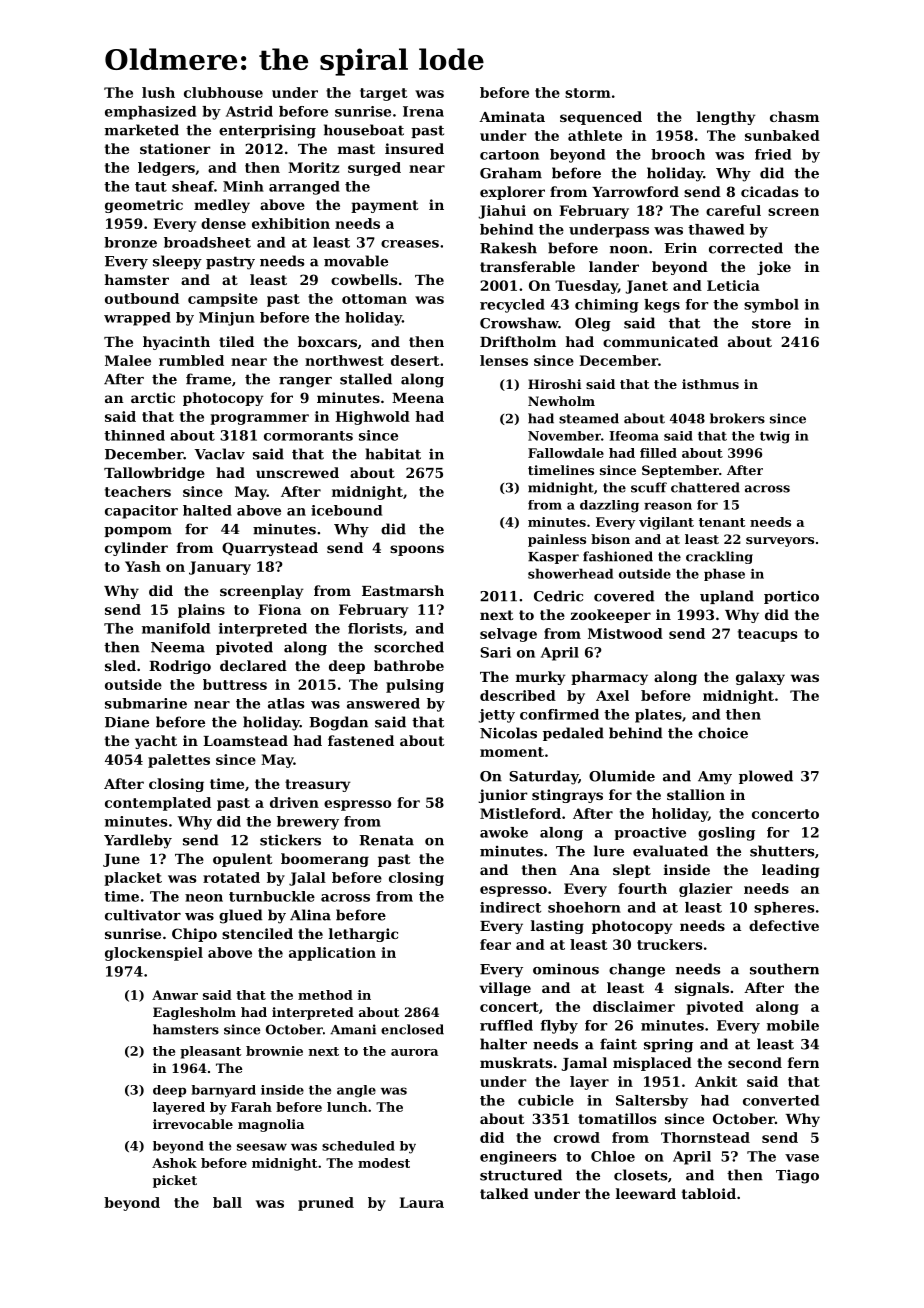 This page has height=1308, width=924. What do you see at coordinates (356, 261) in the page?
I see `movable` at bounding box center [356, 261].
